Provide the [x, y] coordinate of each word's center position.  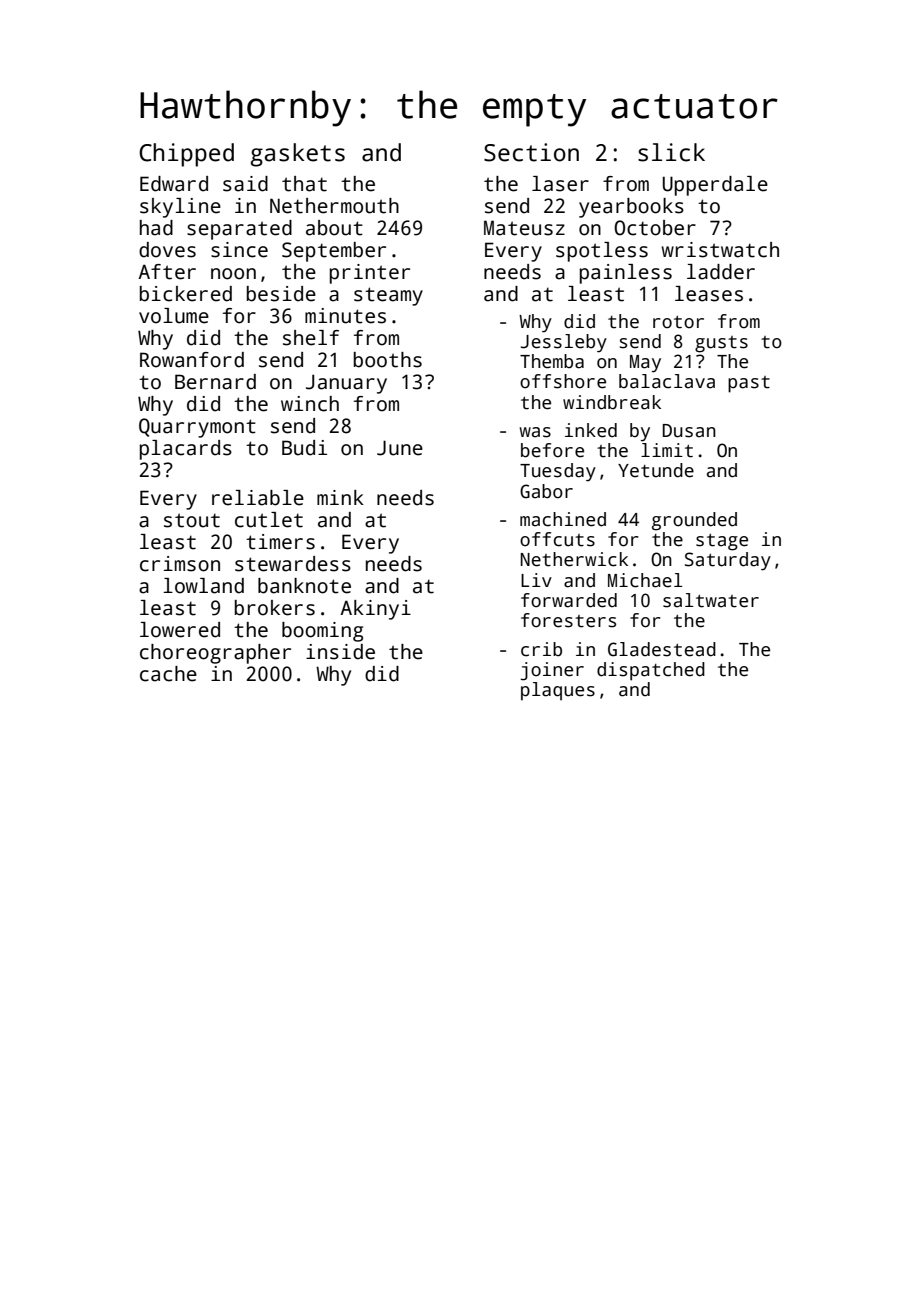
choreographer [215, 654]
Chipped [186, 155]
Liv [536, 580]
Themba [552, 361]
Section [531, 152]
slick [671, 152]
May [645, 364]
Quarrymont [197, 428]
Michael [645, 580]
